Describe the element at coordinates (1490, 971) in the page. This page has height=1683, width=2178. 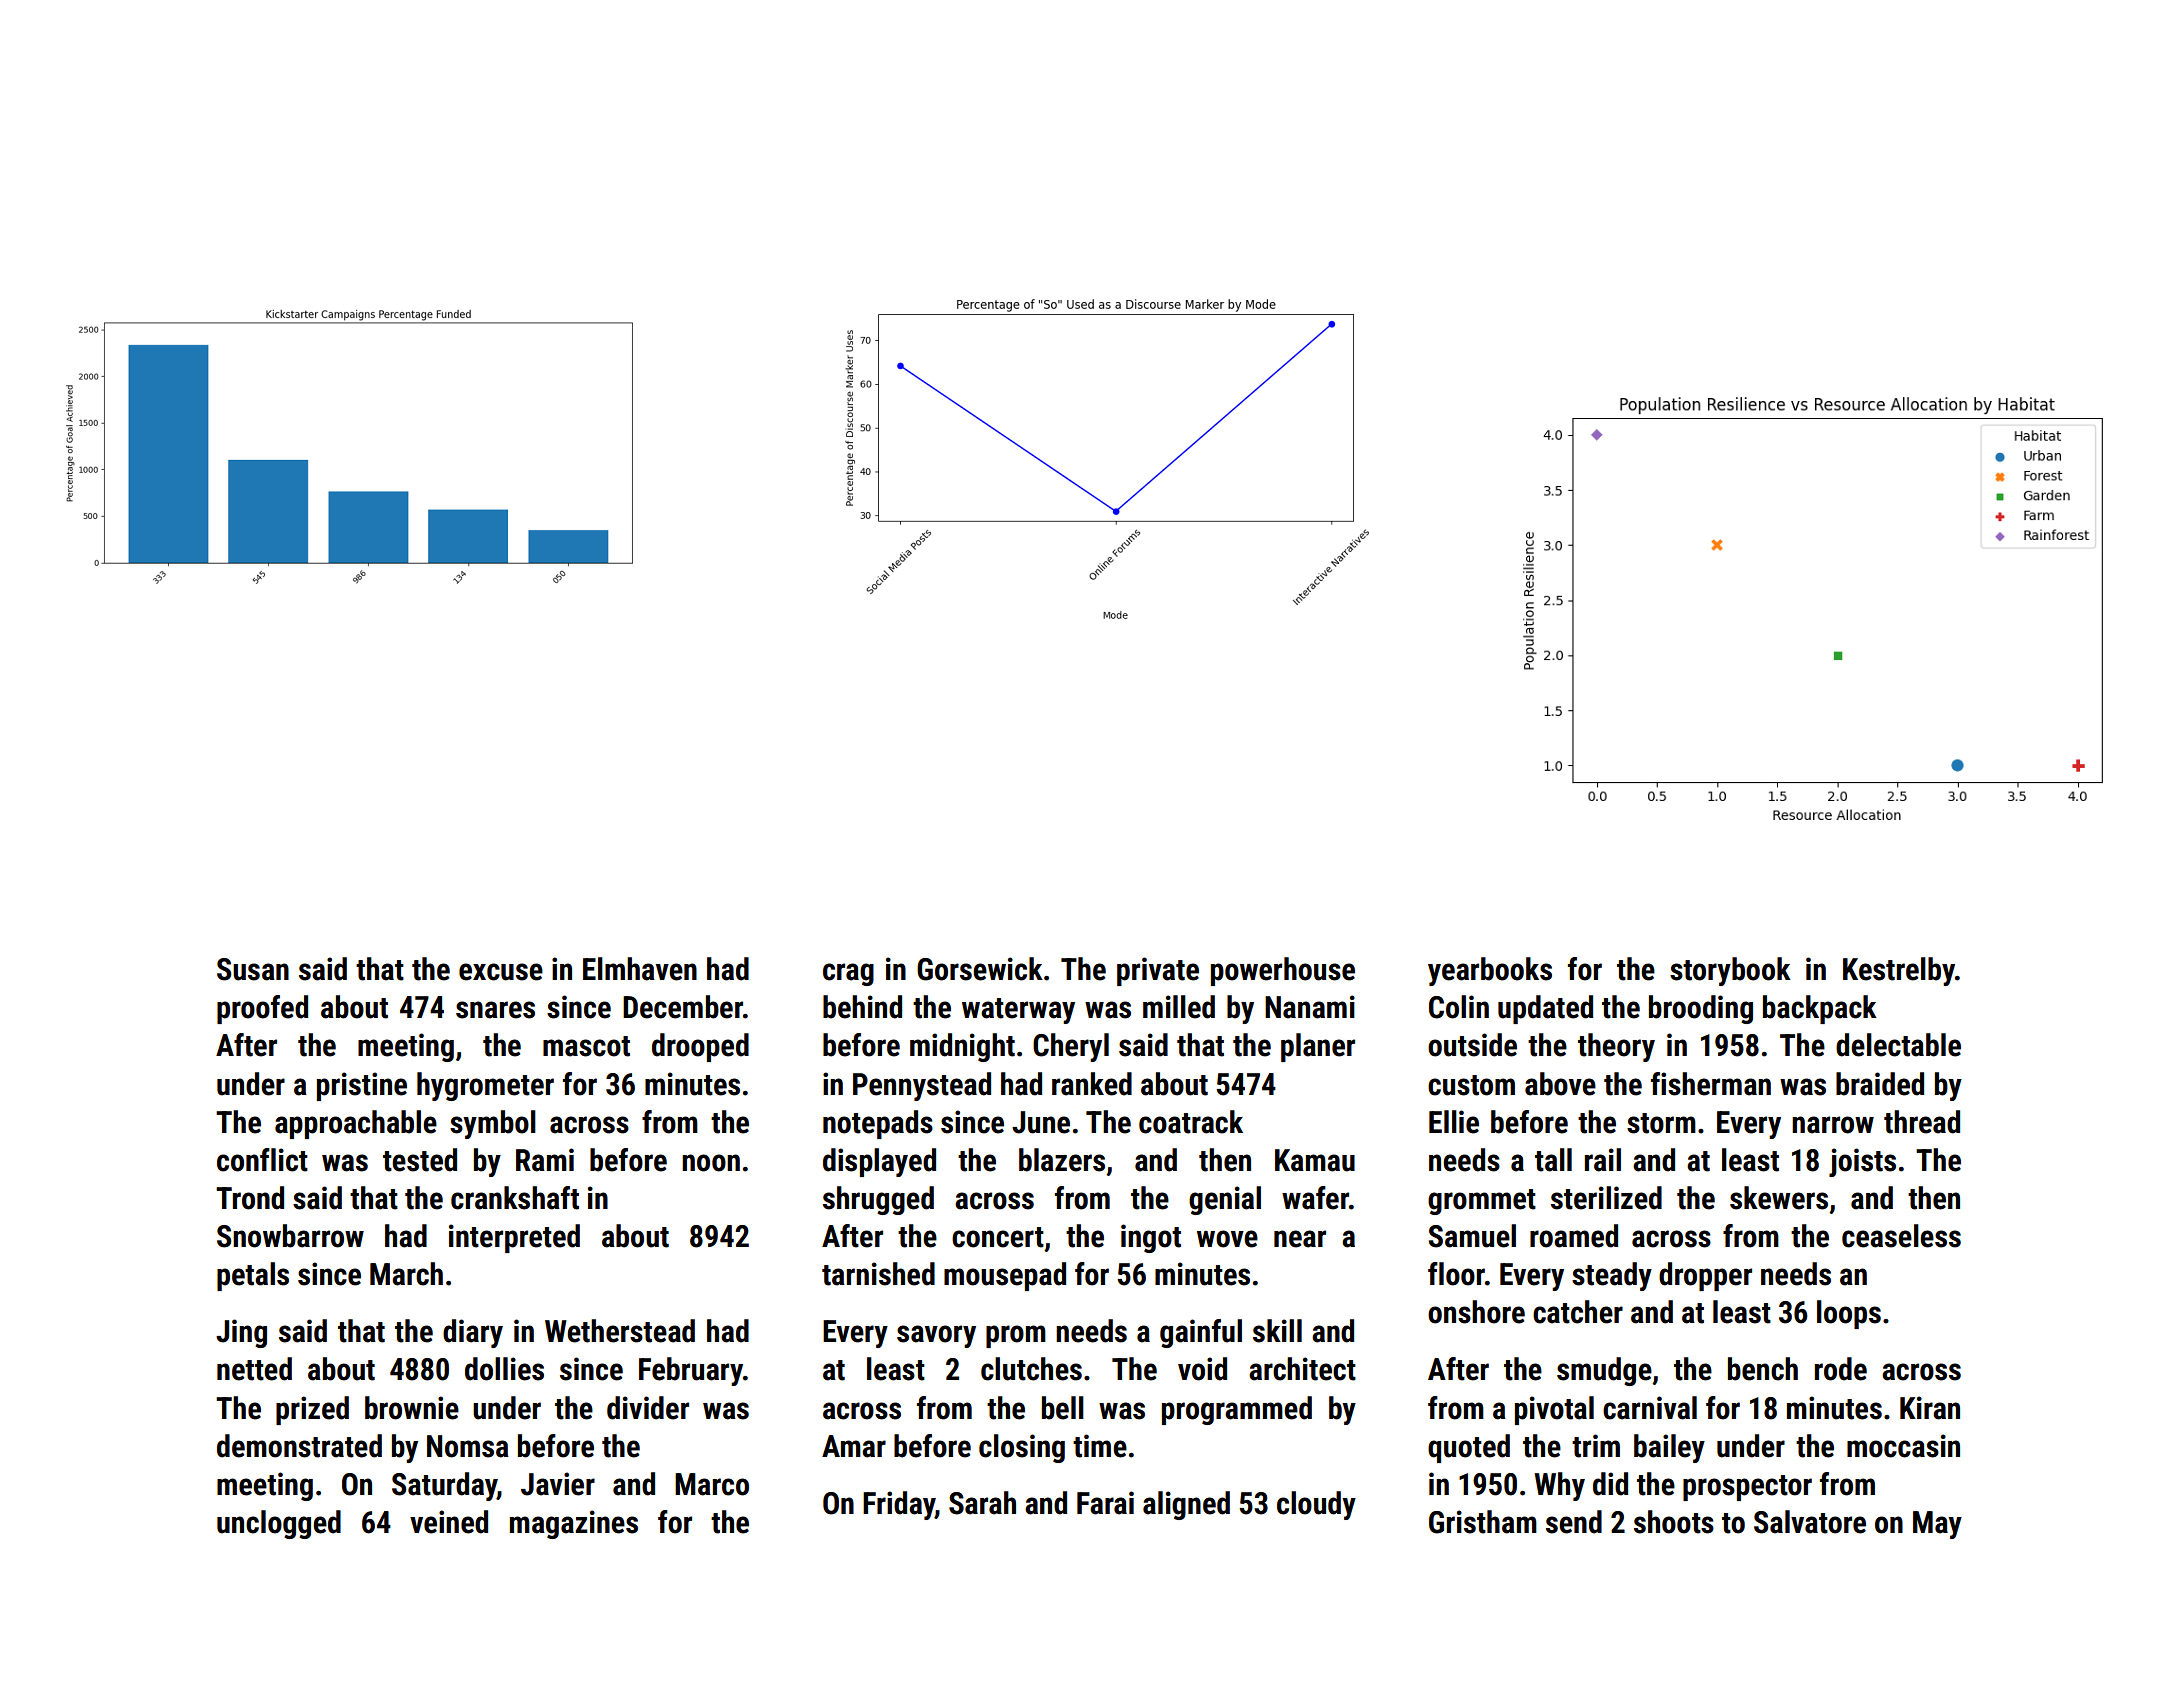
I see `yearbooks` at that location.
